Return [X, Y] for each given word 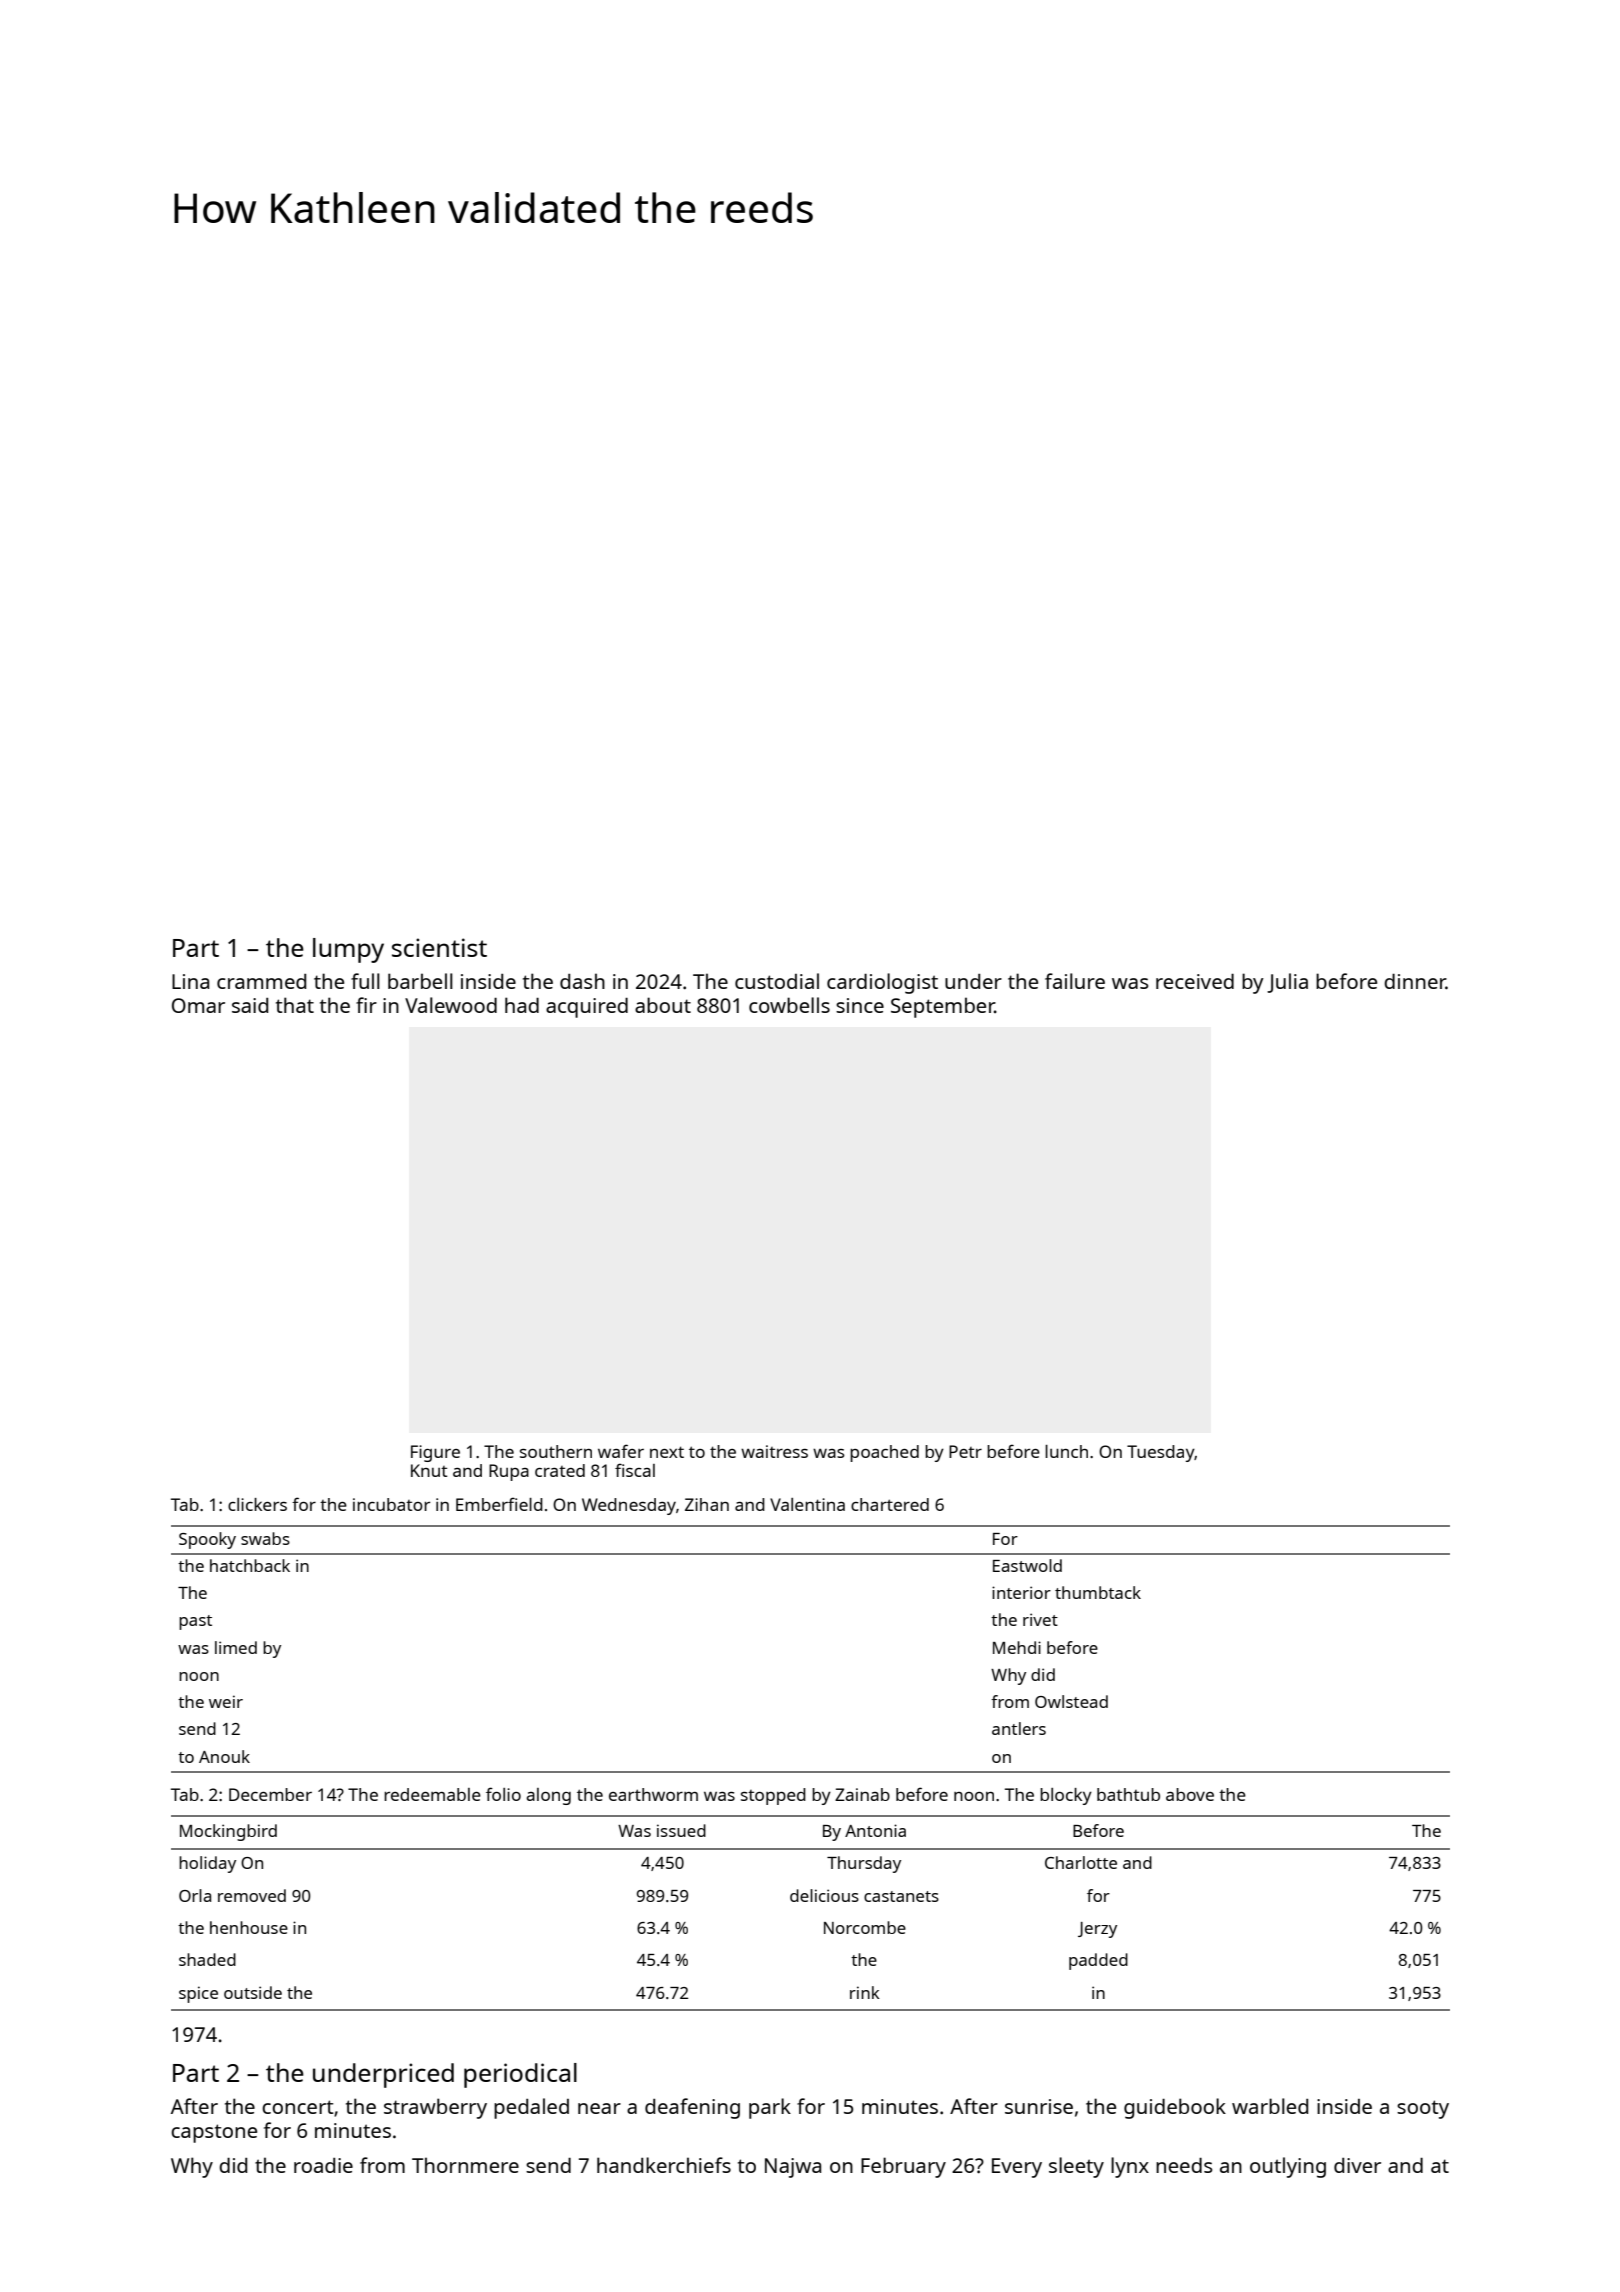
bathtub [1128, 1794]
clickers [257, 1504]
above [1190, 1794]
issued [681, 1830]
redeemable [432, 1794]
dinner [1415, 981]
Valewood [451, 1005]
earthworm [653, 1794]
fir [366, 1005]
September [943, 1007]
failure [1075, 981]
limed [236, 1647]
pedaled [531, 2108]
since [860, 1005]
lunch [1066, 1451]
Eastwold [1027, 1565]
